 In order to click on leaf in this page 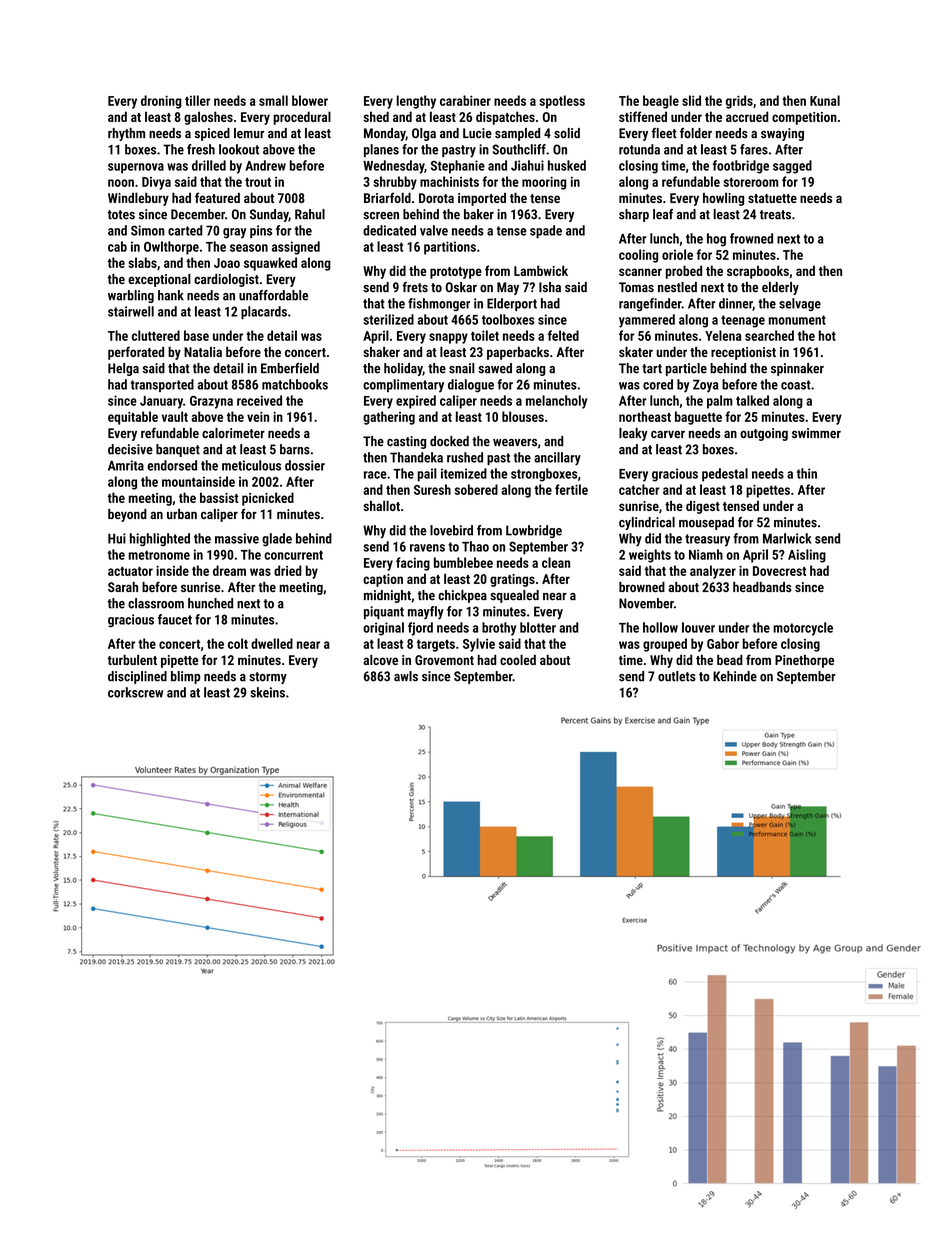, I will do `click(663, 214)`.
